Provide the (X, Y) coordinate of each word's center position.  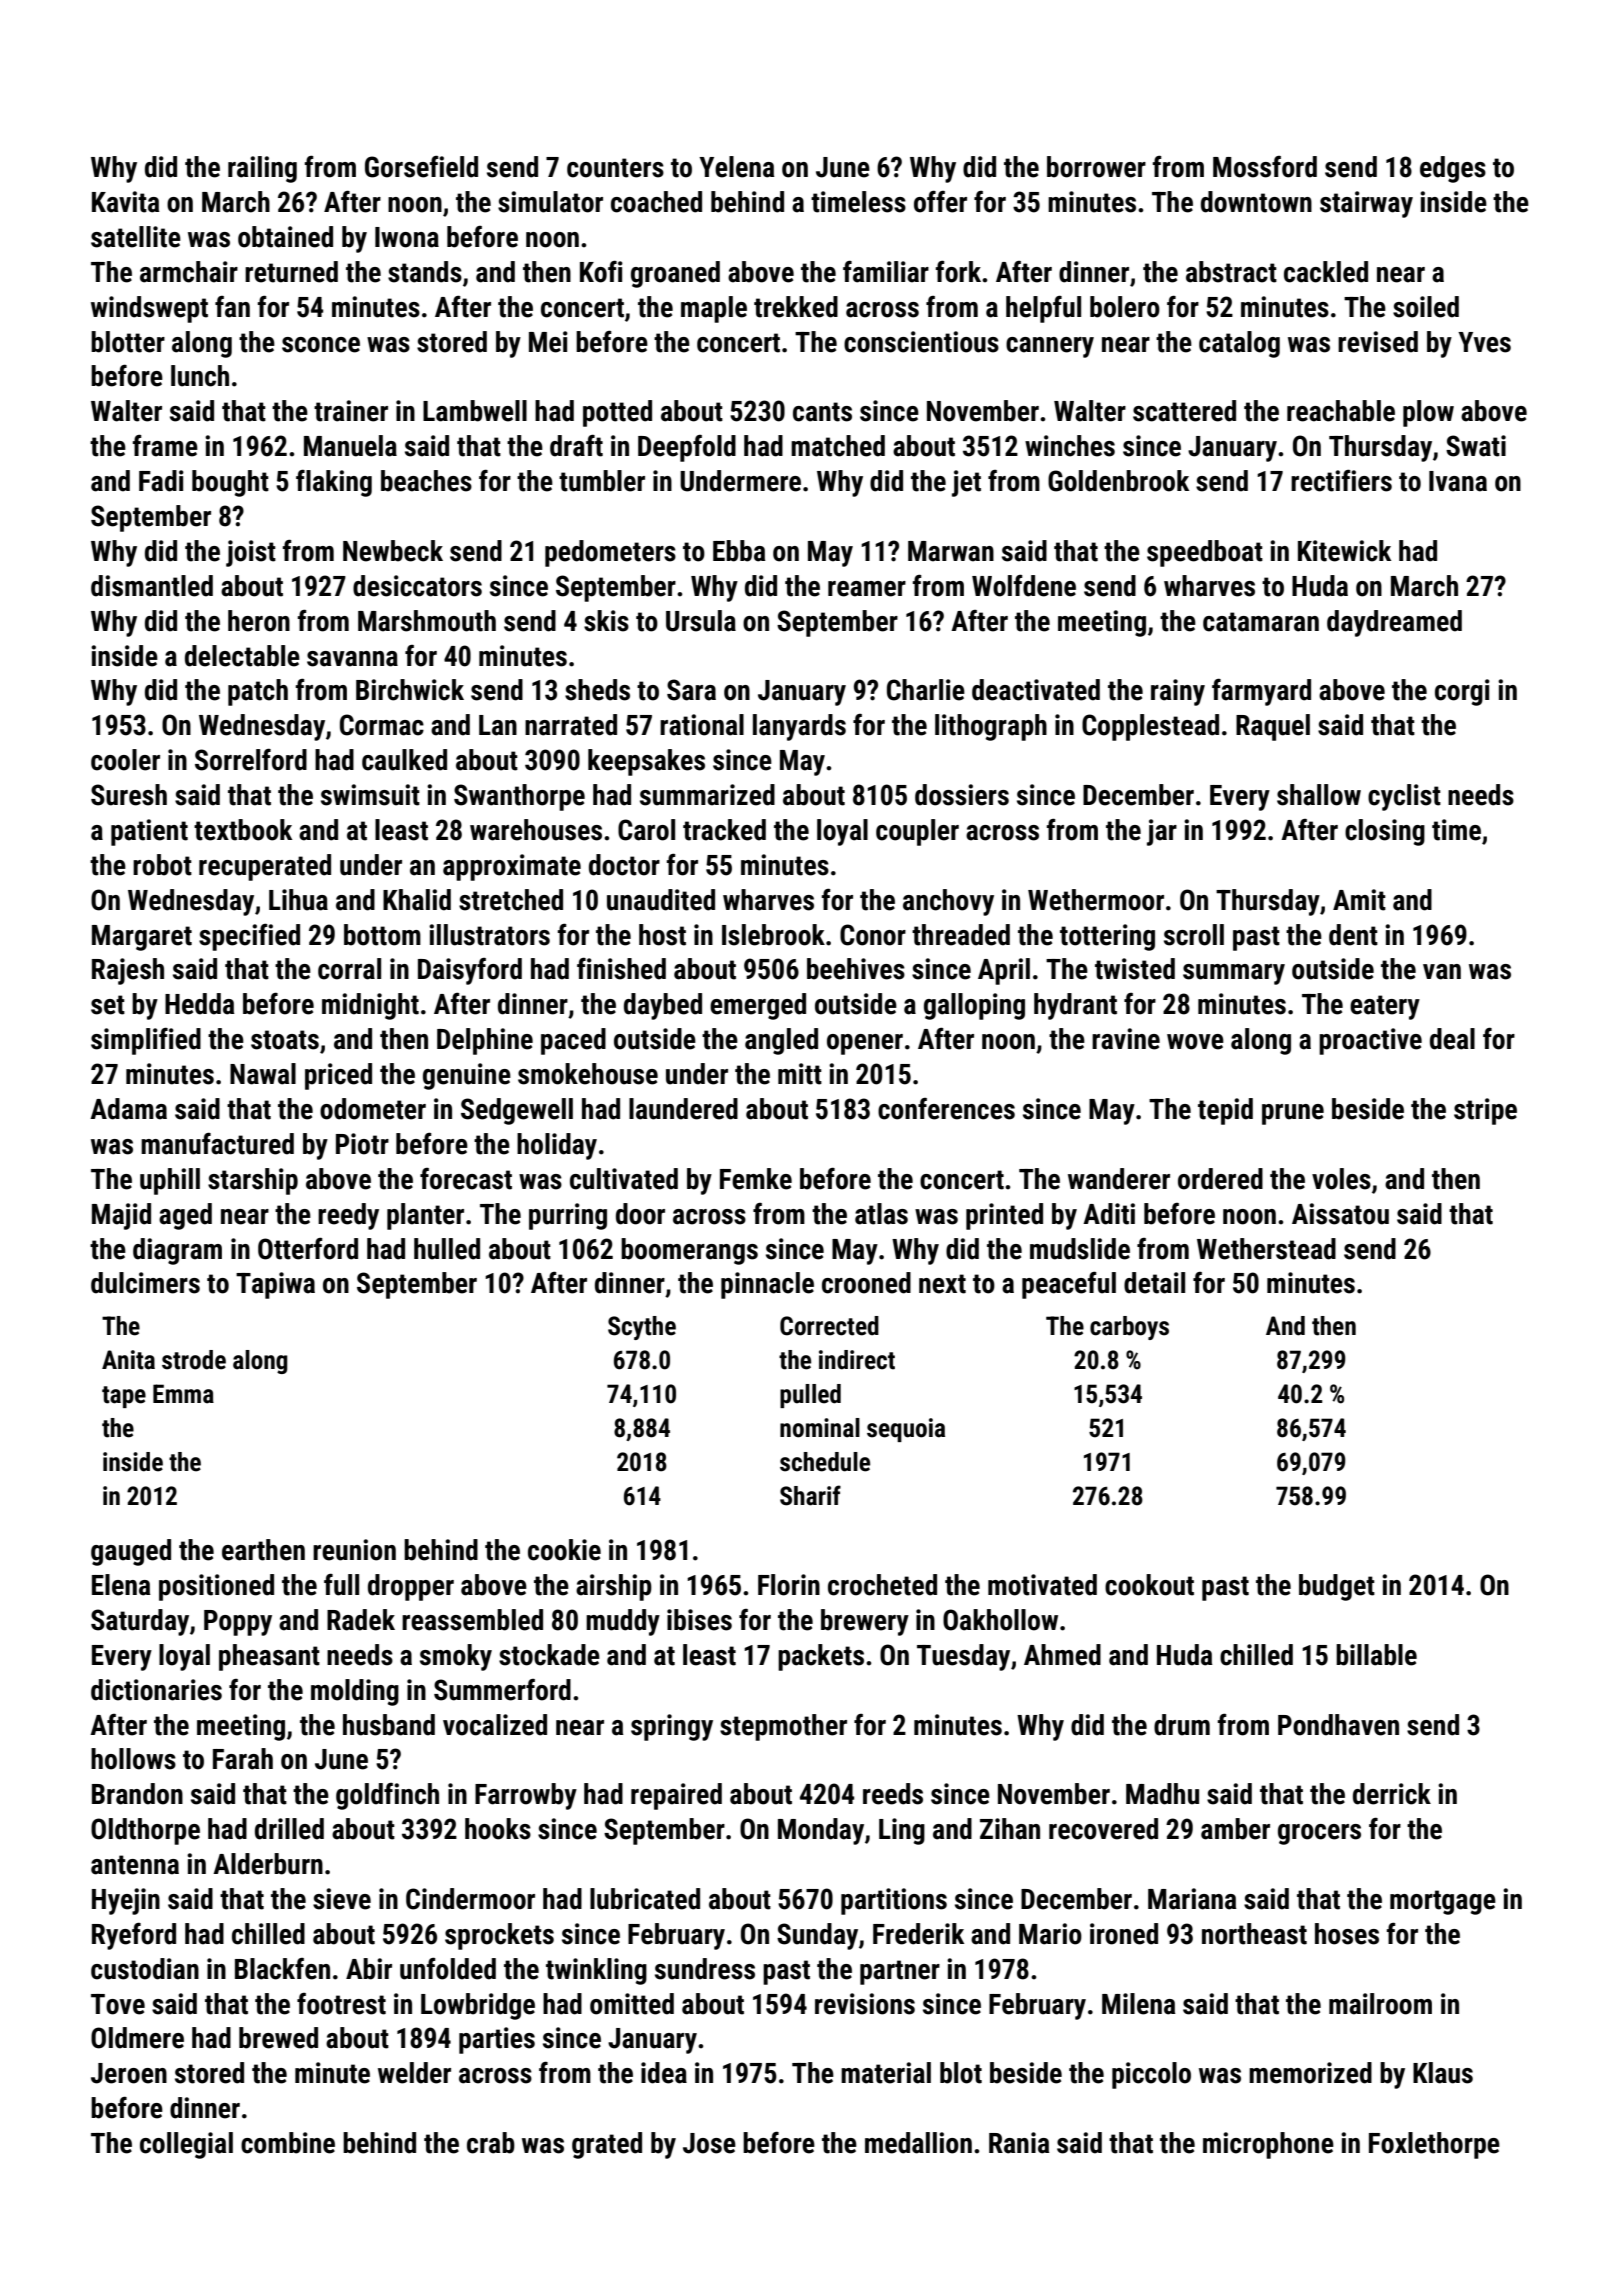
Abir (369, 1969)
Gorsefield (421, 166)
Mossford (1265, 167)
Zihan (1010, 1829)
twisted (1135, 969)
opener (865, 1044)
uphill (170, 1181)
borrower (1096, 167)
